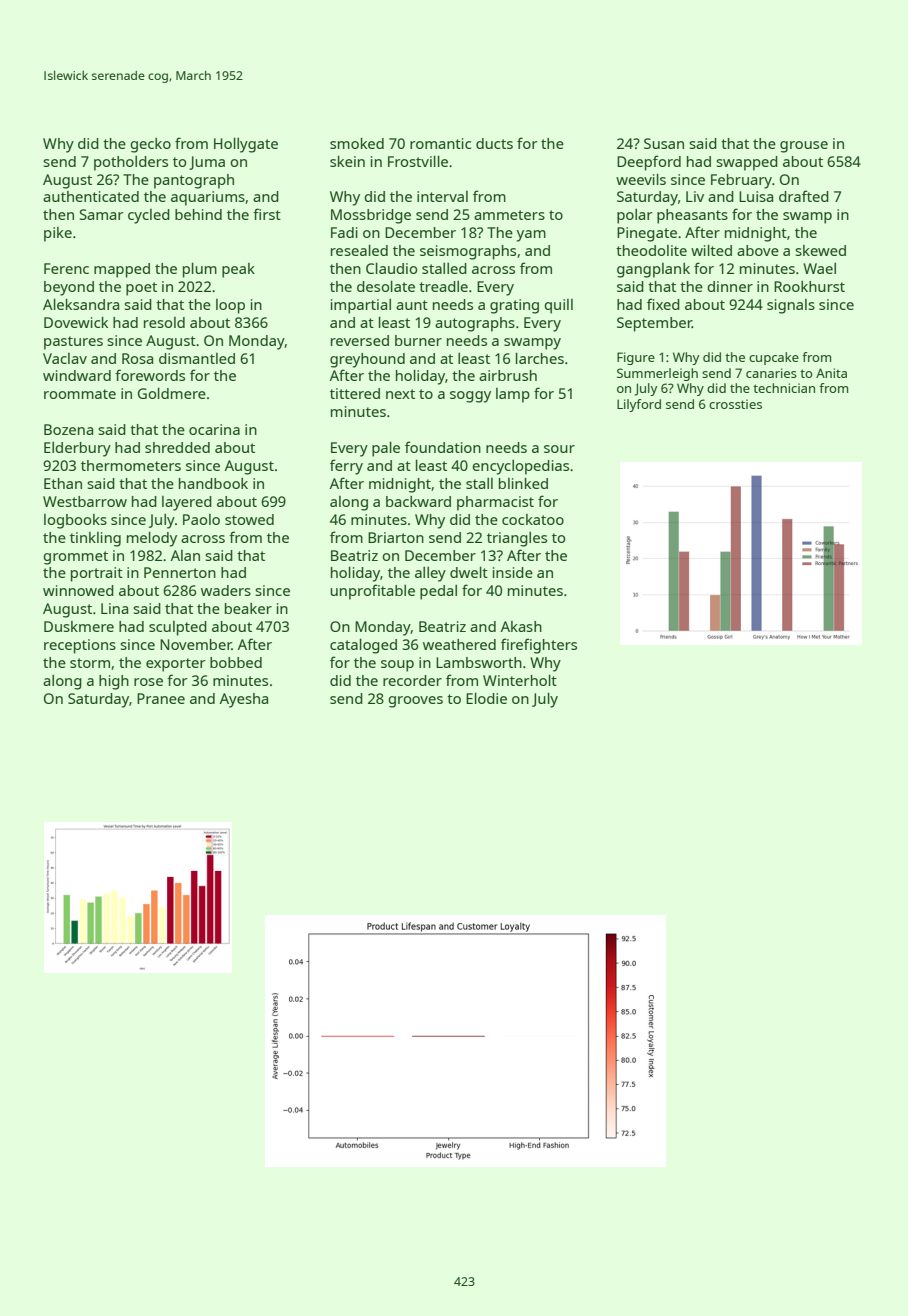 The height and width of the screenshot is (1316, 908). What do you see at coordinates (442, 196) in the screenshot?
I see `interval` at bounding box center [442, 196].
